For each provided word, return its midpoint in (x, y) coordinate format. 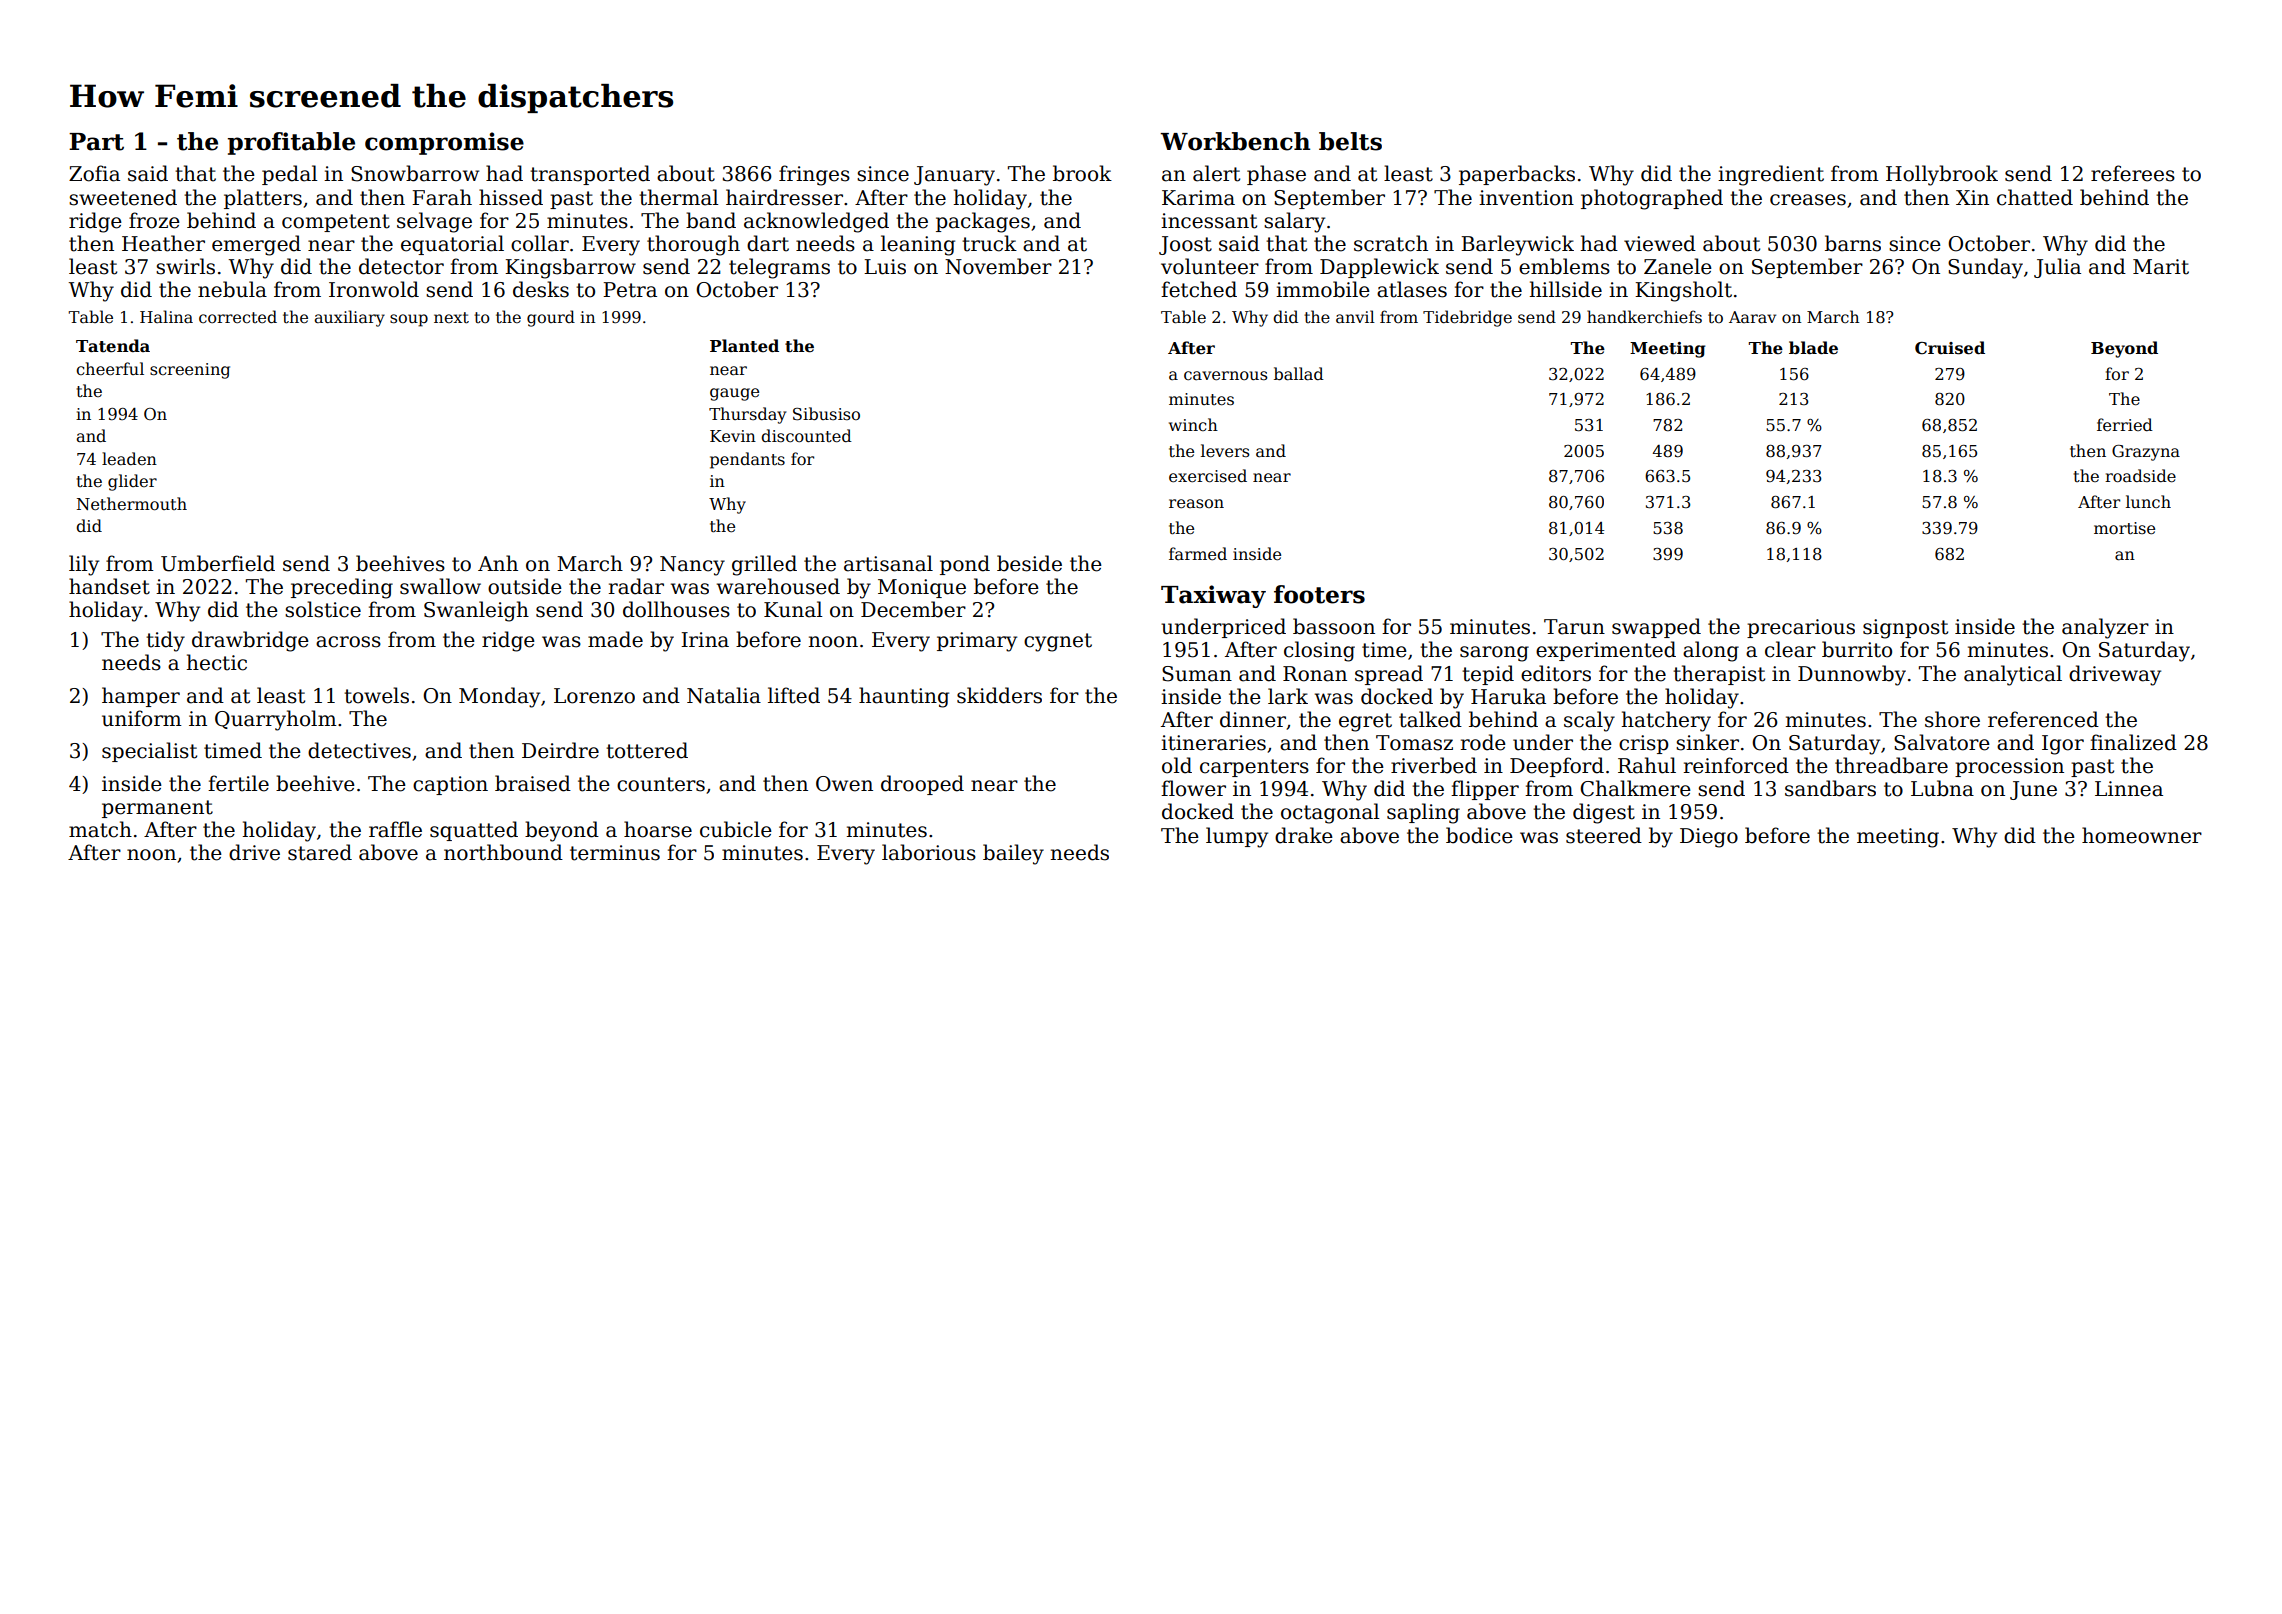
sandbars (1830, 788)
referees (2133, 173)
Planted (744, 346)
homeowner (2142, 835)
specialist (149, 752)
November (998, 266)
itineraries (1213, 743)
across (348, 642)
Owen (844, 784)
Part (96, 142)
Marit (2161, 267)
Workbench (1235, 141)
